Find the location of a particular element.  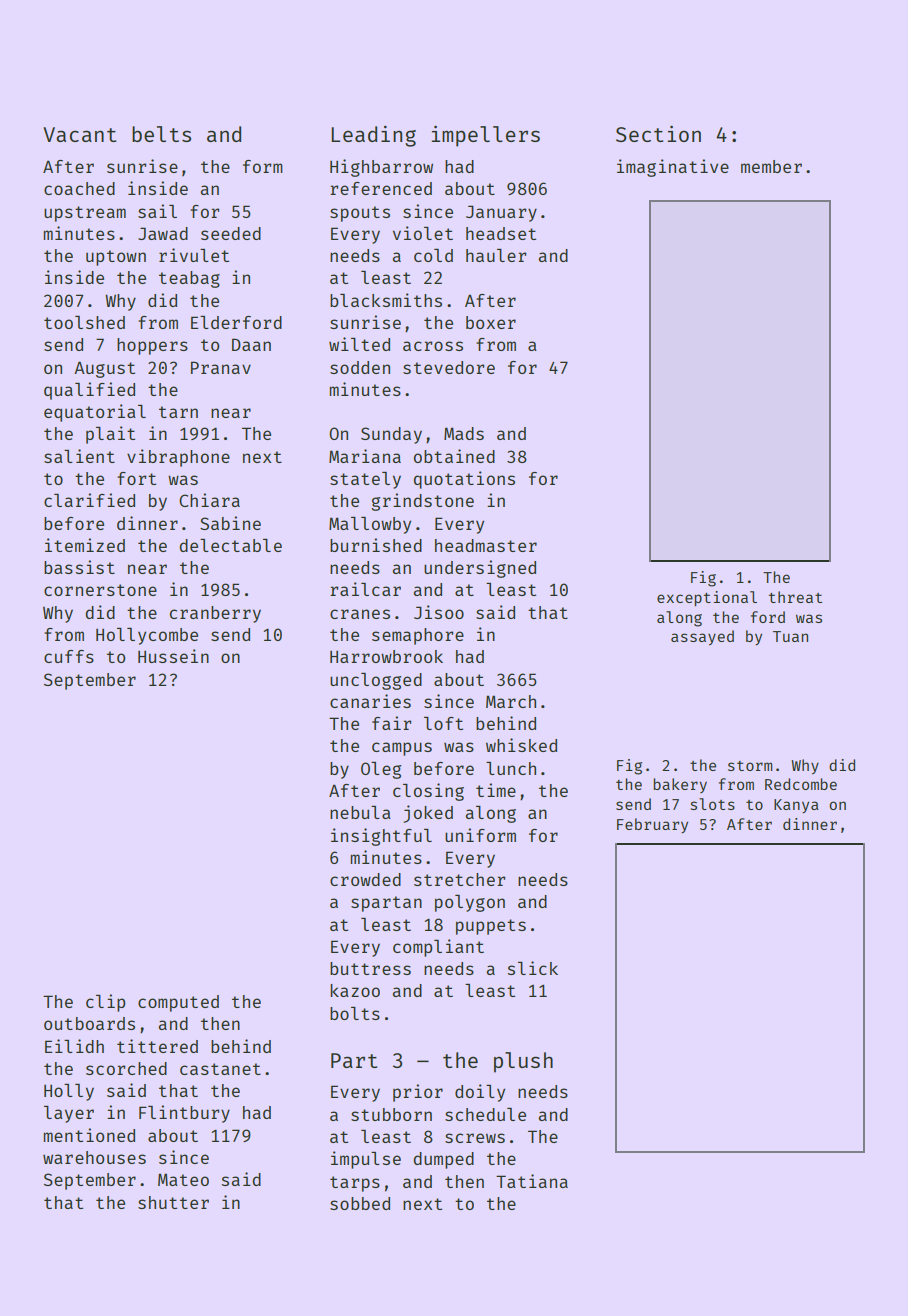

plush is located at coordinates (523, 1062).
